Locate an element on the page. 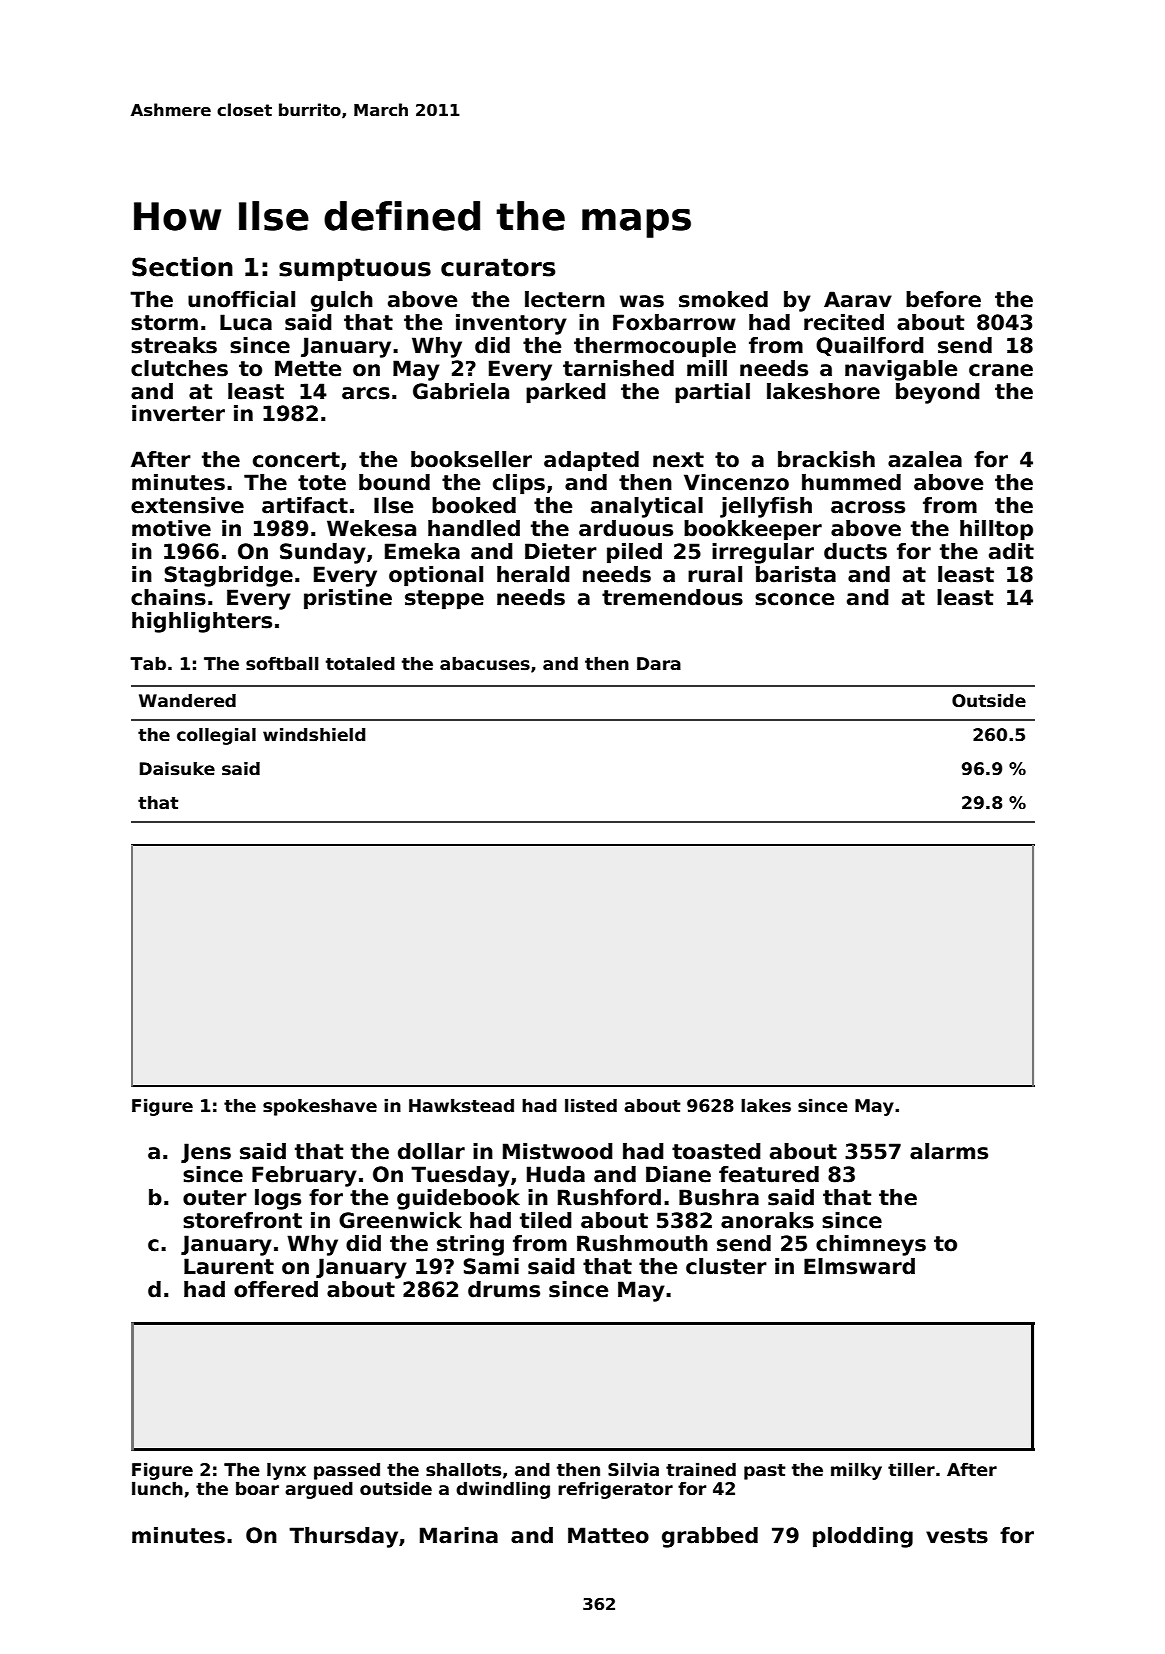  sconce is located at coordinates (794, 599).
